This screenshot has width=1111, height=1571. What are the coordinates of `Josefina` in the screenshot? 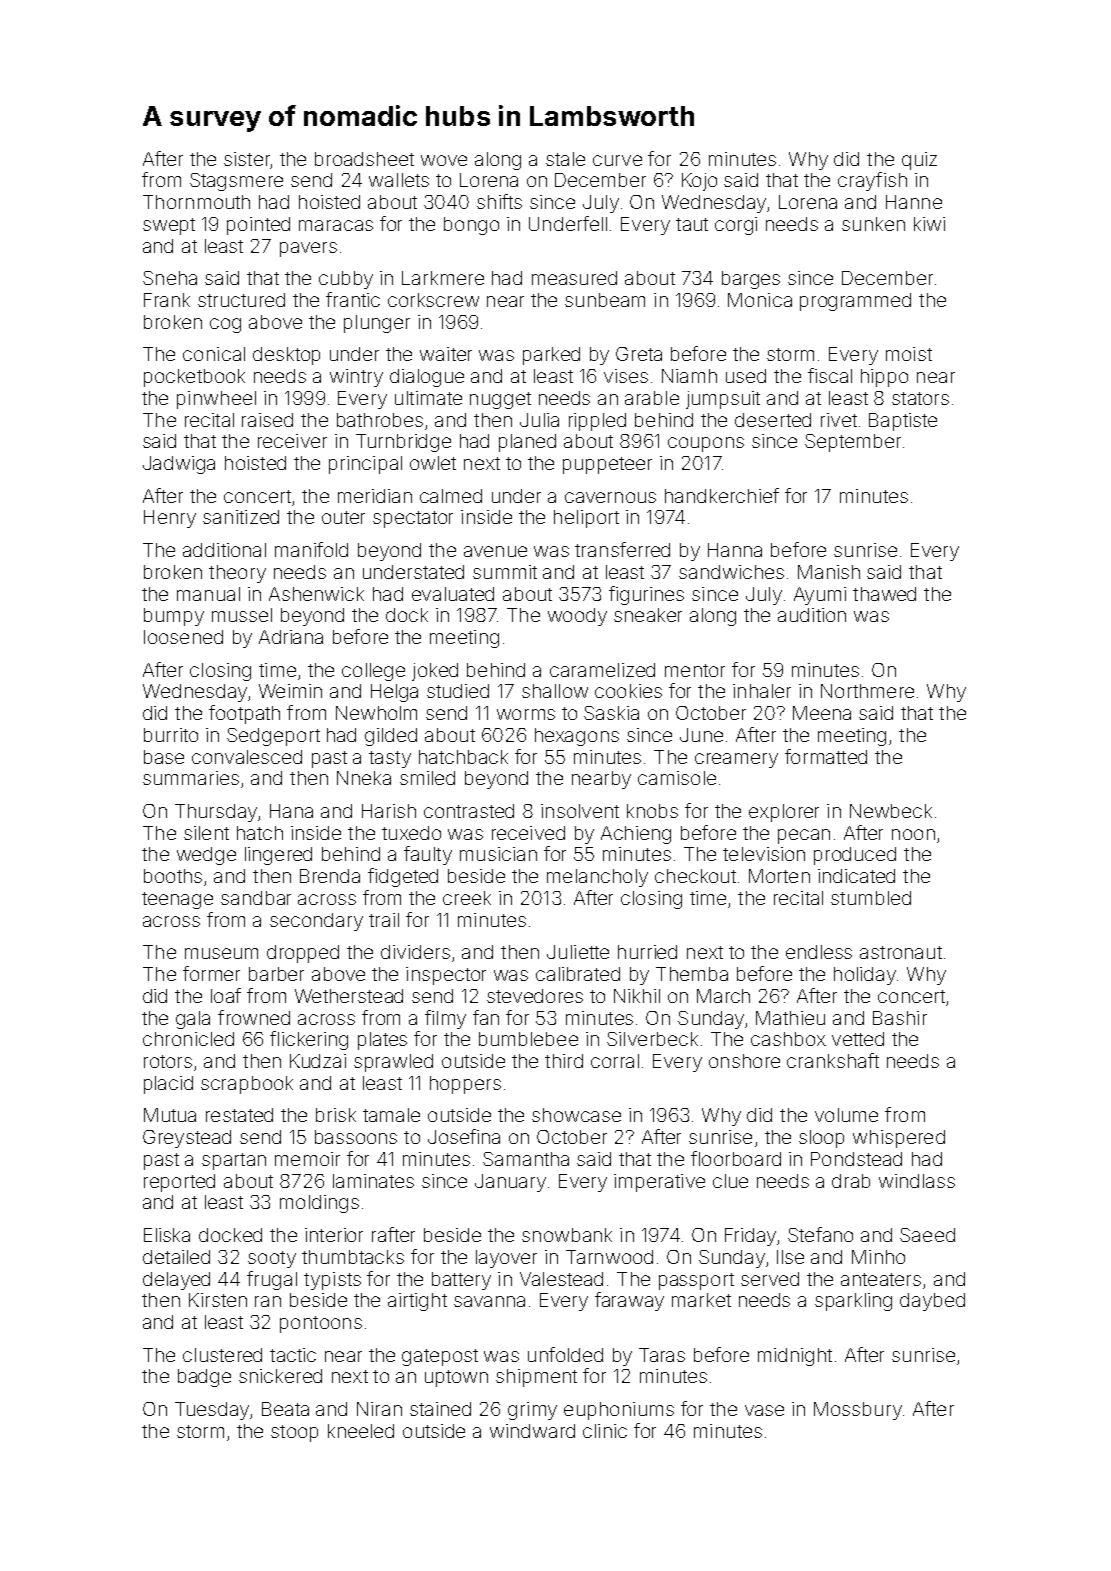 It's located at (464, 1136).
